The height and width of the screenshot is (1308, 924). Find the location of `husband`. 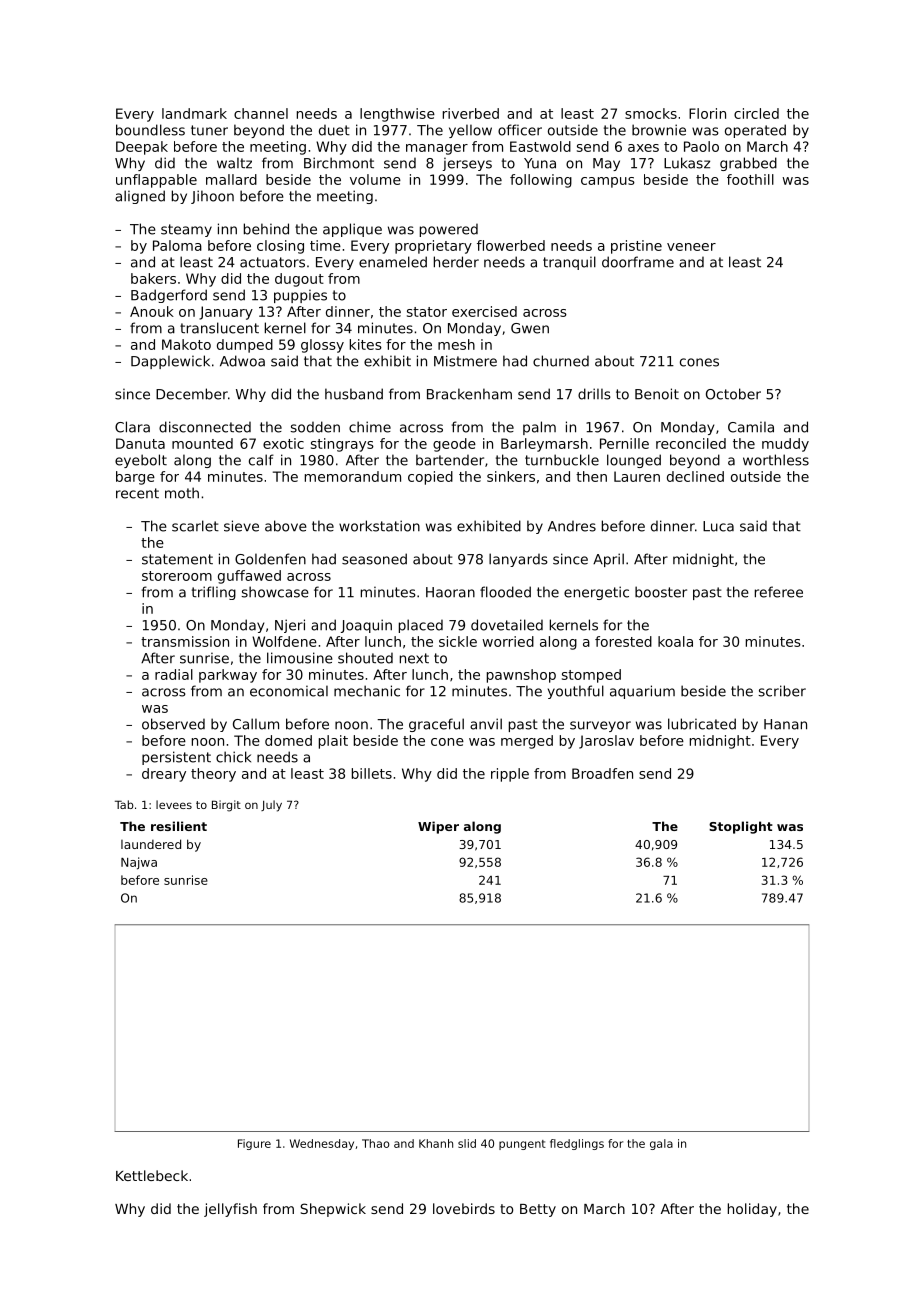

husband is located at coordinates (354, 394).
